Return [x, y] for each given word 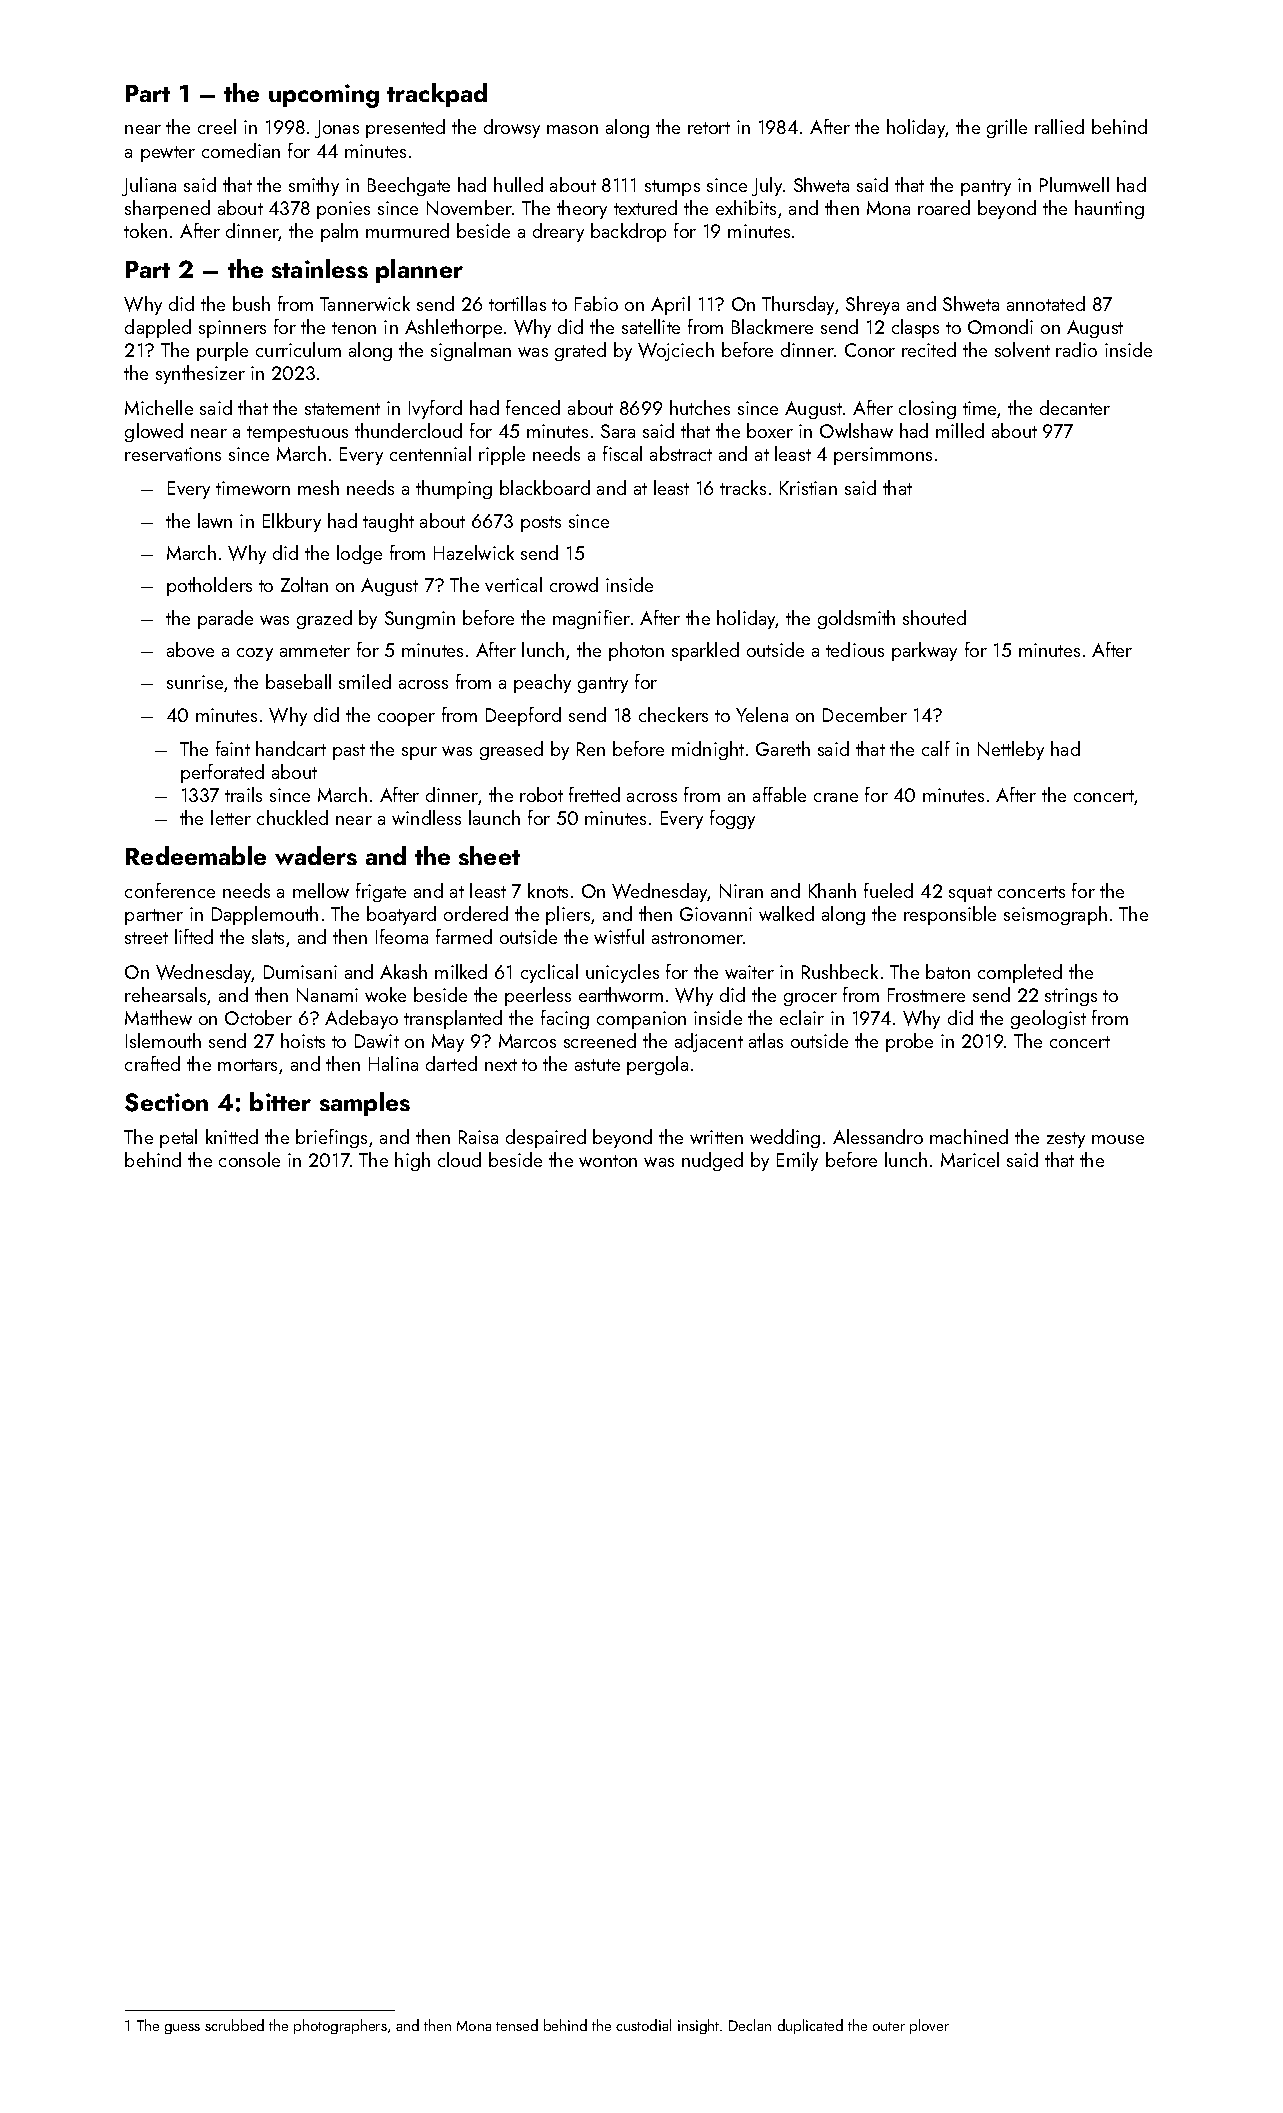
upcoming [324, 96]
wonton [608, 1161]
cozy [255, 654]
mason [572, 129]
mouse [1118, 1139]
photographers [340, 2026]
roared [944, 207]
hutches [700, 407]
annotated [1046, 303]
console [249, 1159]
